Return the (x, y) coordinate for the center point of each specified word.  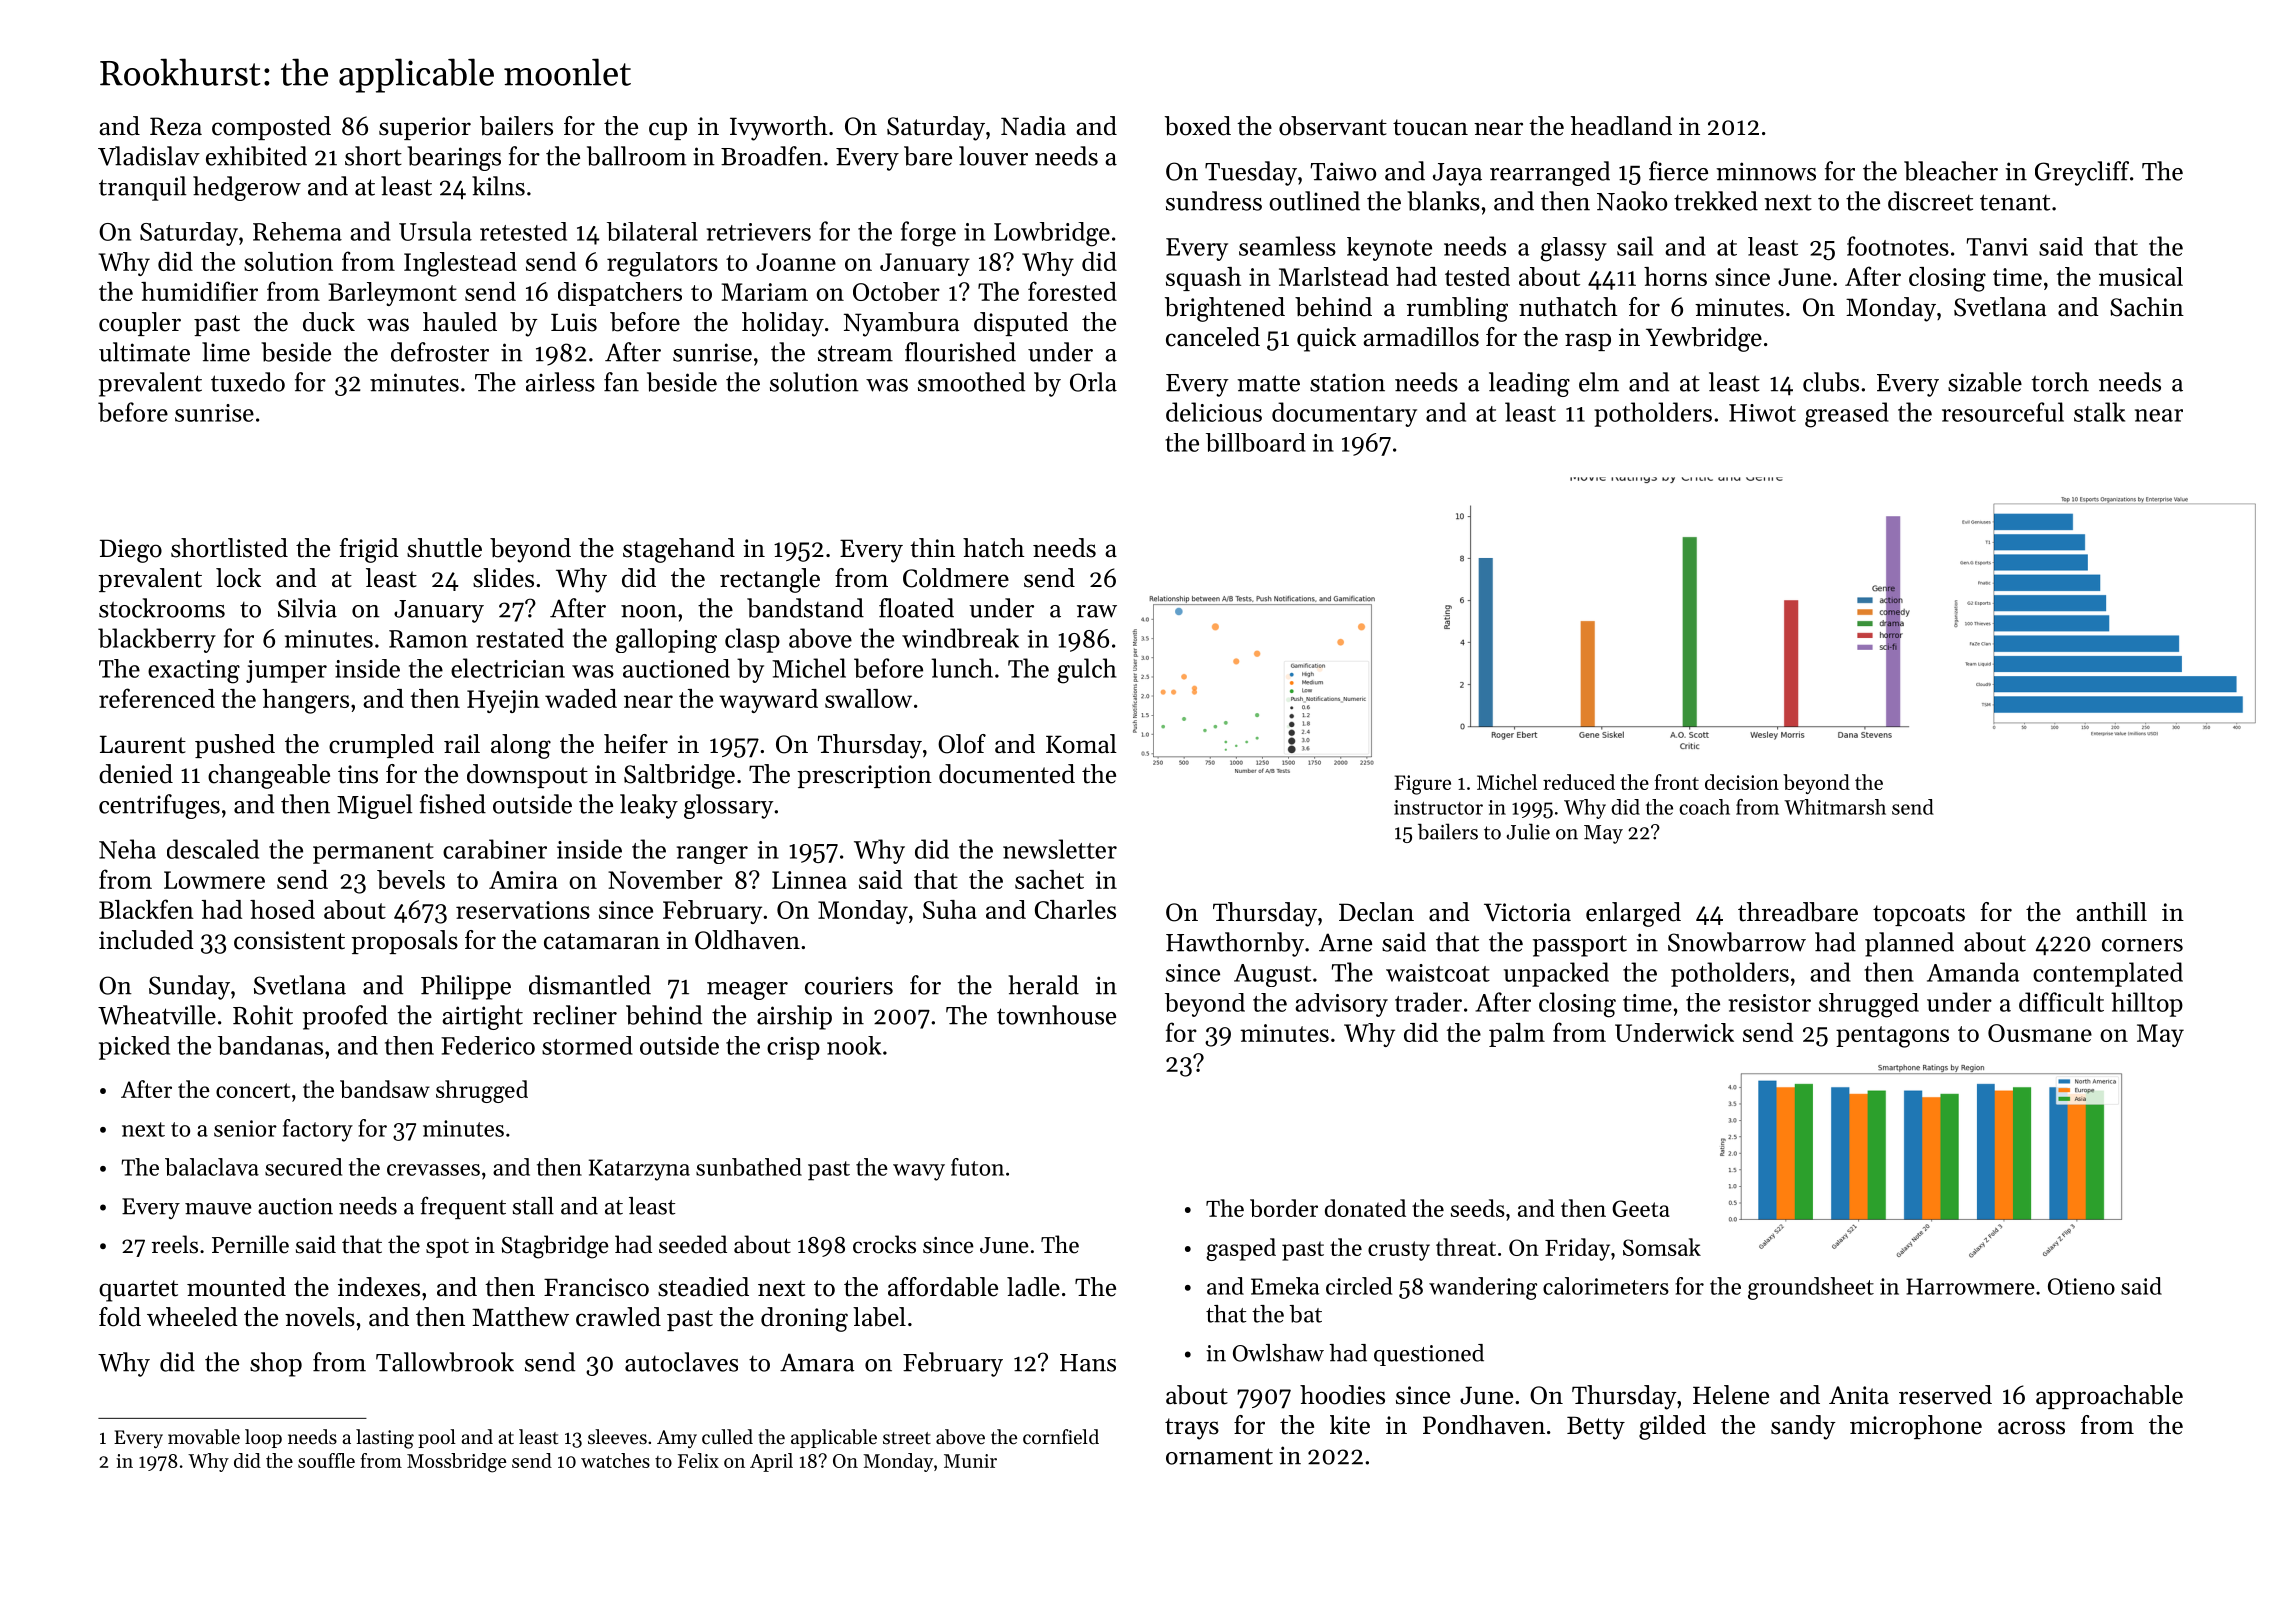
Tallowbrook (445, 1362)
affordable (943, 1287)
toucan (1430, 127)
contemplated (2108, 974)
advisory (1341, 1005)
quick (1326, 339)
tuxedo (248, 382)
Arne (1345, 942)
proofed (345, 1017)
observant (1333, 126)
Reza (176, 126)
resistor (1770, 1003)
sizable (1985, 382)
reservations (523, 910)
